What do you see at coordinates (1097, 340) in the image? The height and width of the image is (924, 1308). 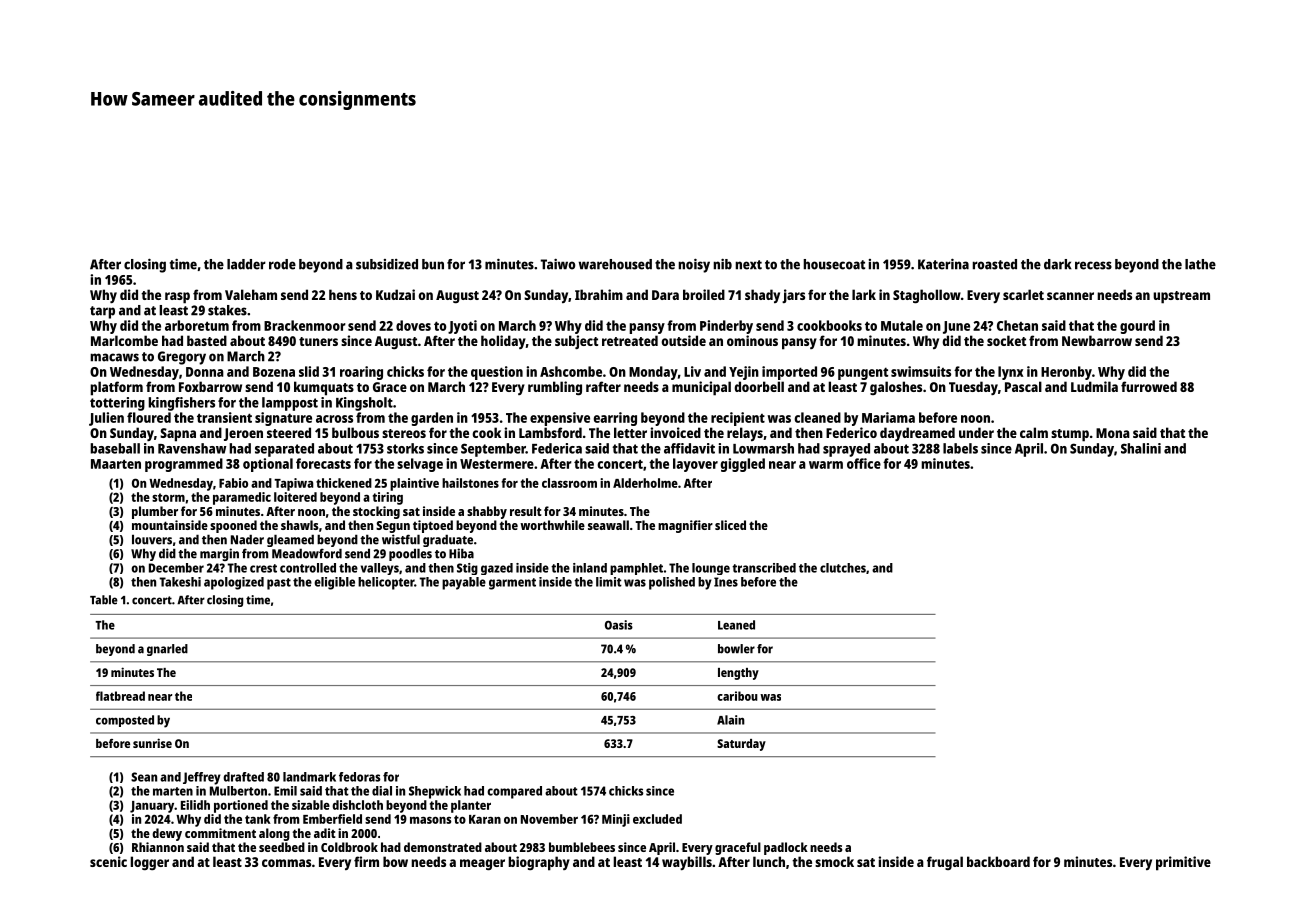 I see `Newbarrow` at bounding box center [1097, 340].
